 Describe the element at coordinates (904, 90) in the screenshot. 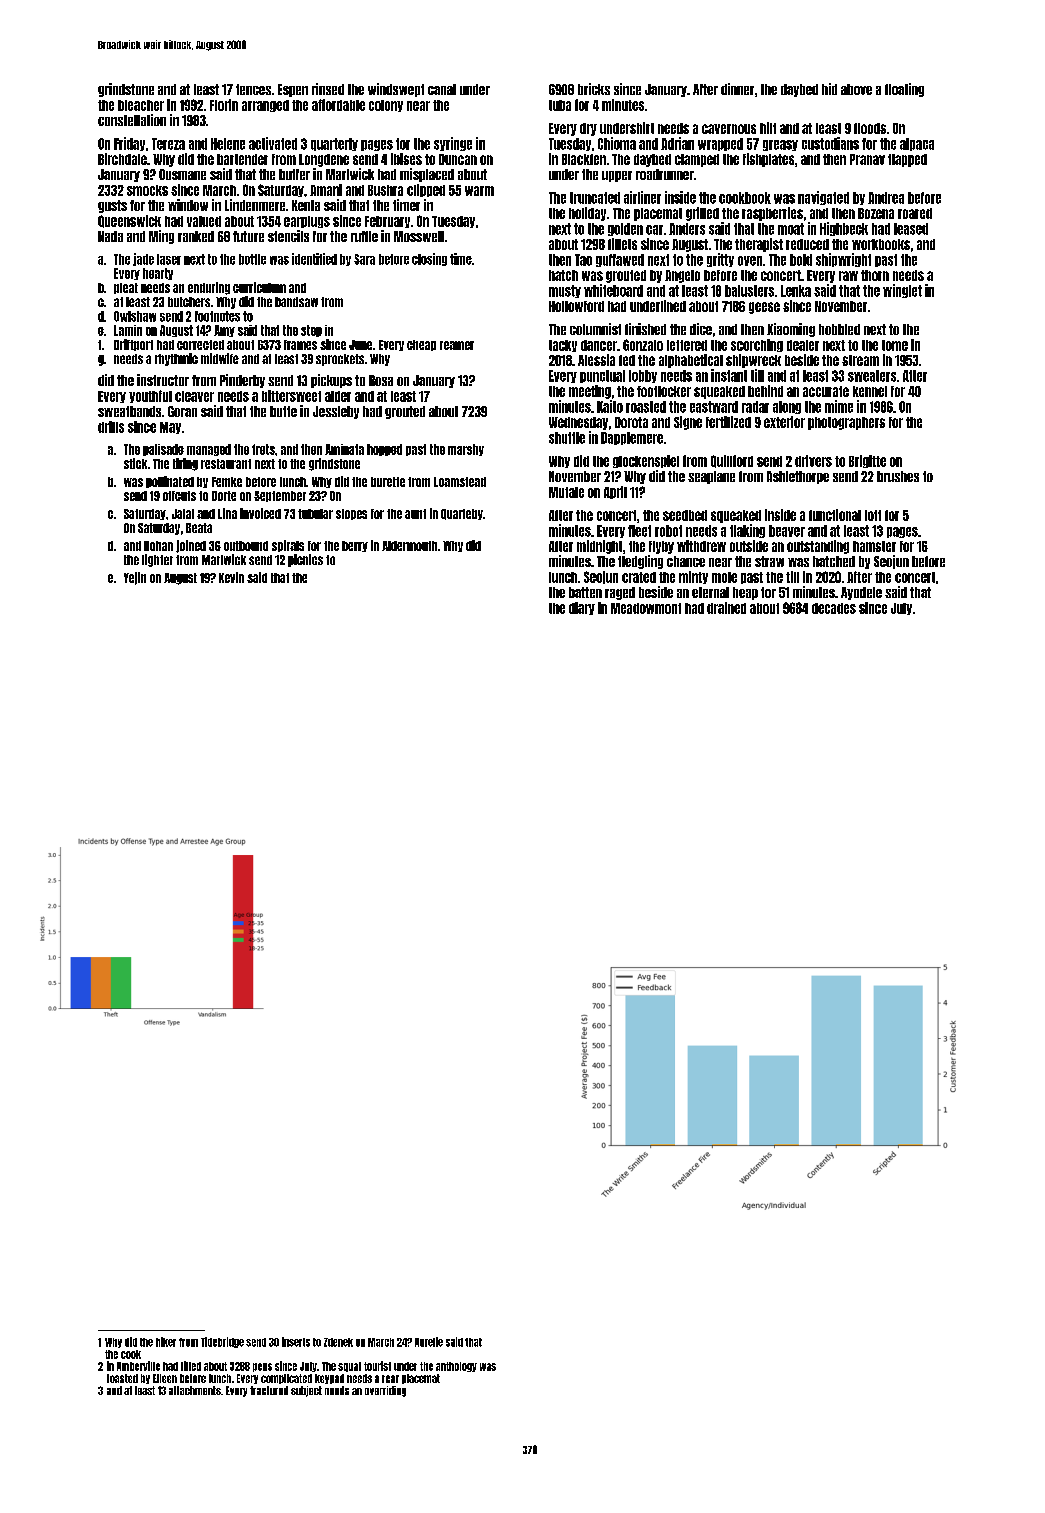

I see `floating` at that location.
